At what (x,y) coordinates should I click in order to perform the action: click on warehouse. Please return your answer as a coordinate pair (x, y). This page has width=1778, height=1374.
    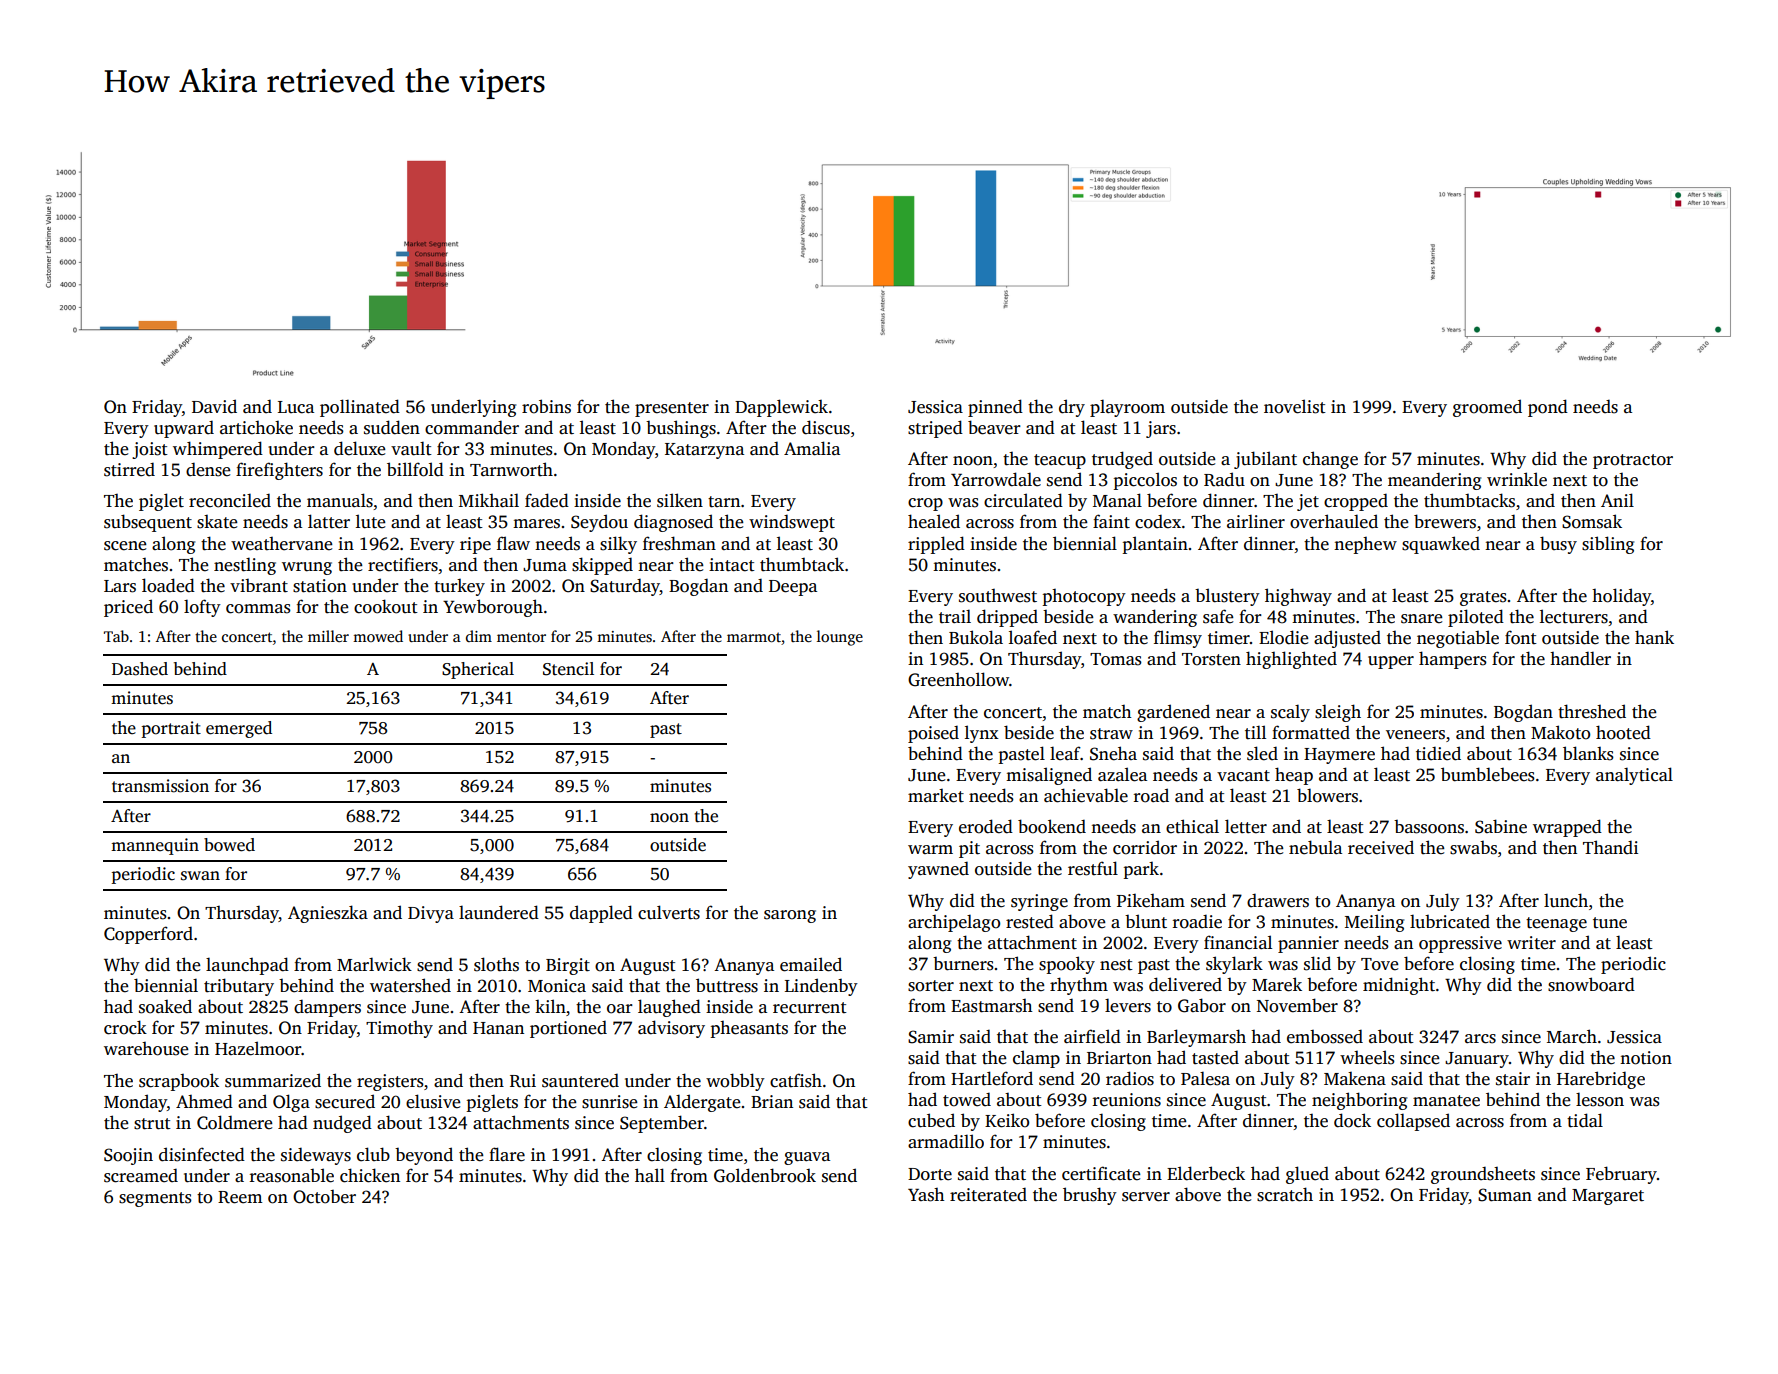
    Looking at the image, I should click on (146, 1049).
